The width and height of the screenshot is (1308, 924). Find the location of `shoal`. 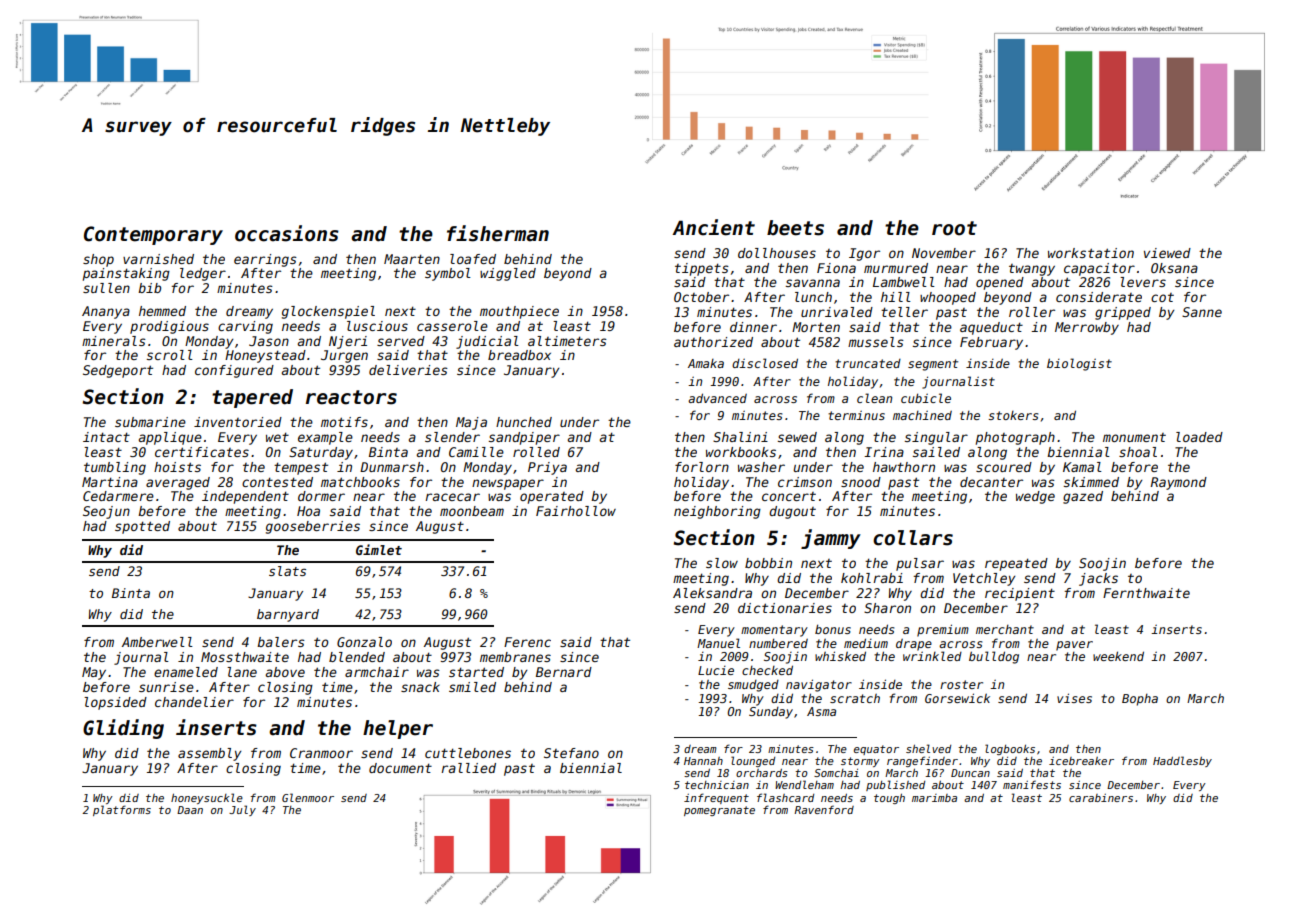

shoal is located at coordinates (1138, 452).
